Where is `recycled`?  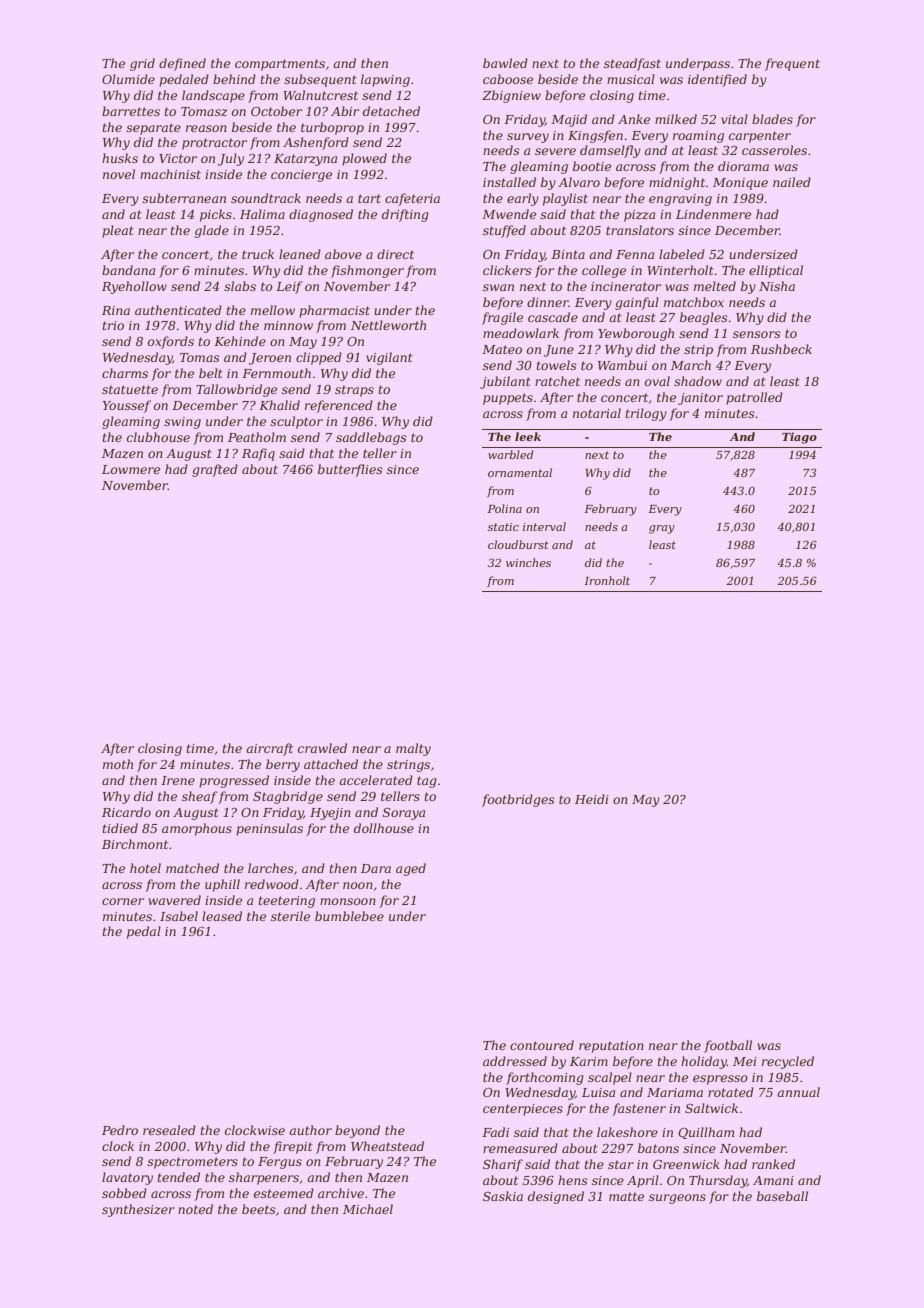 recycled is located at coordinates (788, 1062).
